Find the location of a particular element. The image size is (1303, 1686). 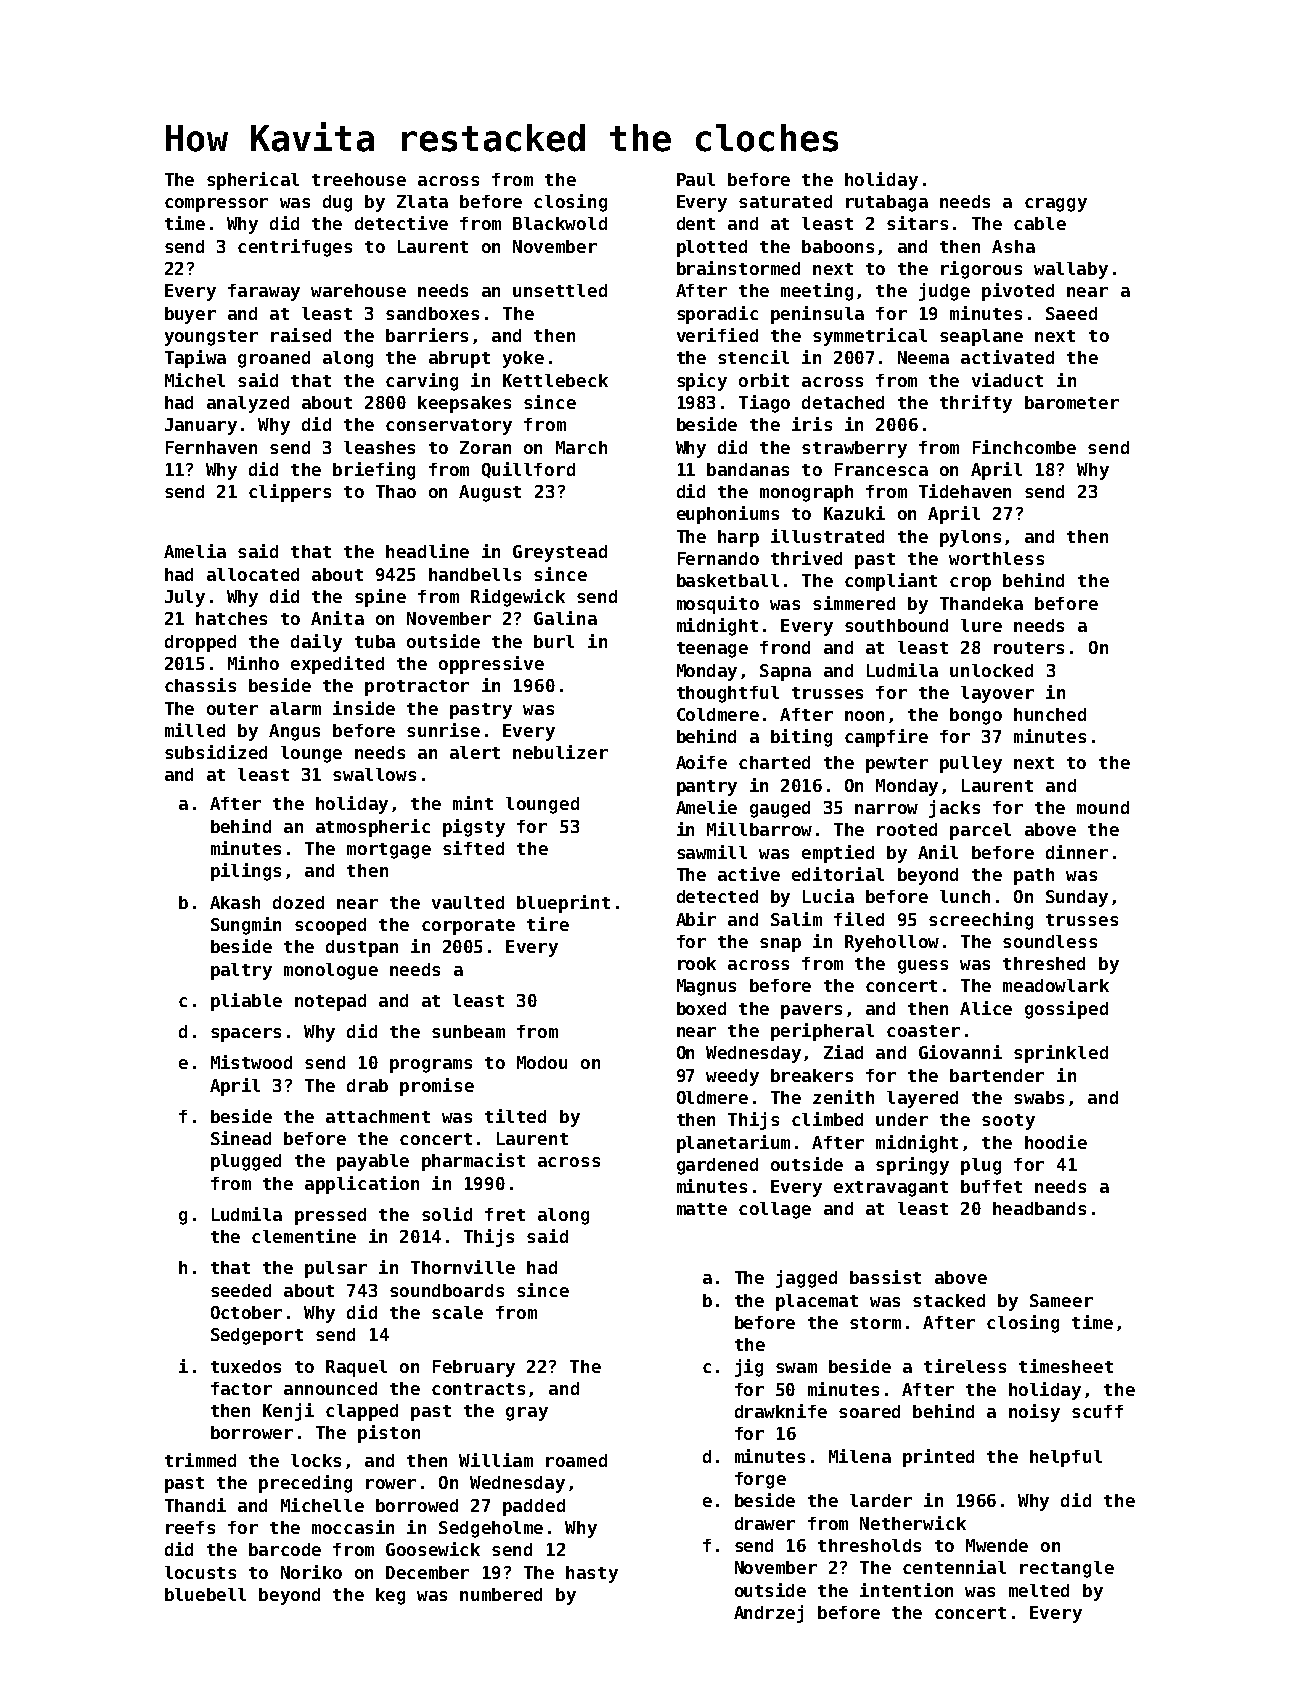

treehouse is located at coordinates (359, 179).
